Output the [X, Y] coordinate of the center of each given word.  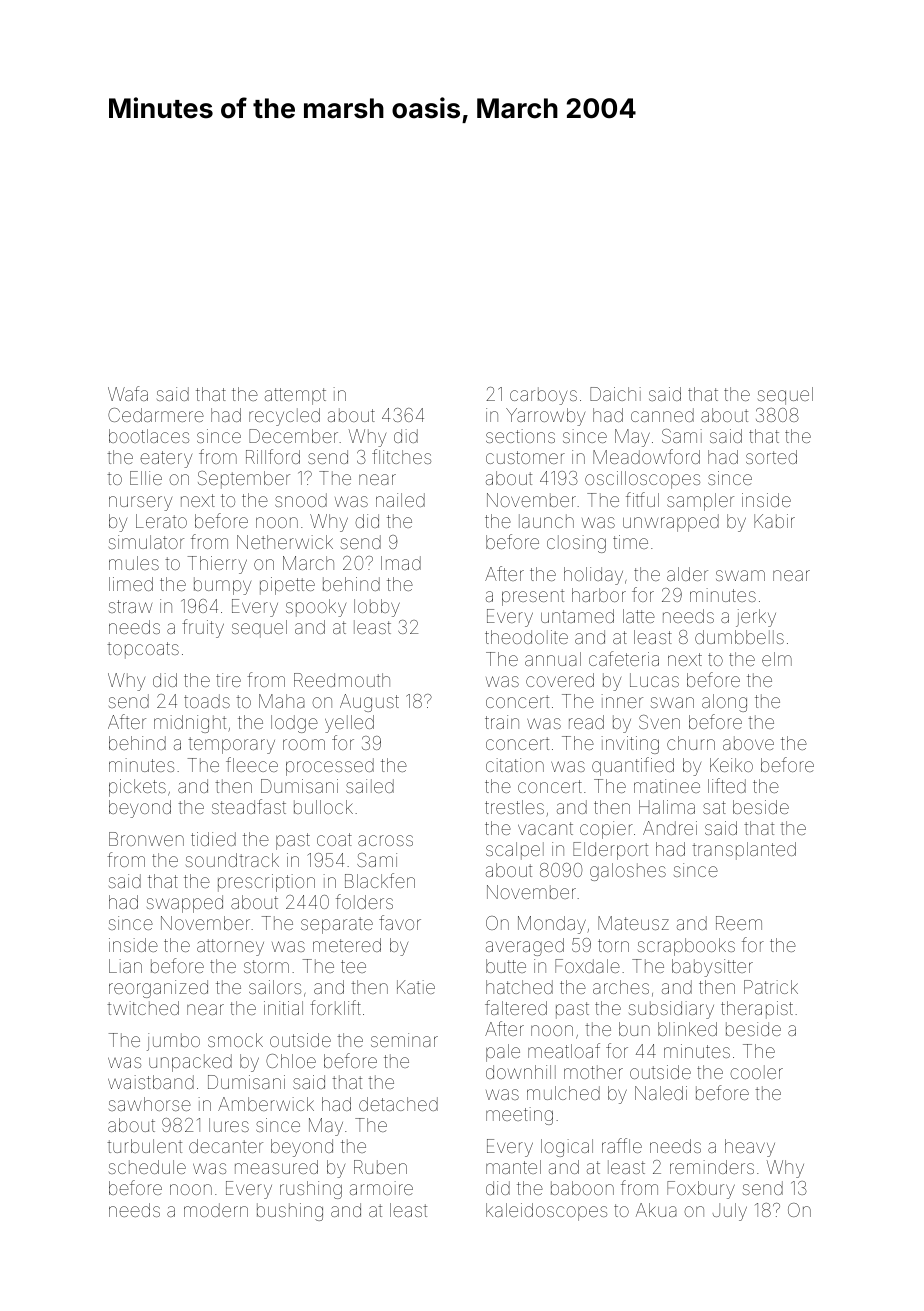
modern [216, 1210]
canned [662, 415]
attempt [295, 396]
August [369, 703]
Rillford [273, 456]
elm [777, 659]
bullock [323, 807]
